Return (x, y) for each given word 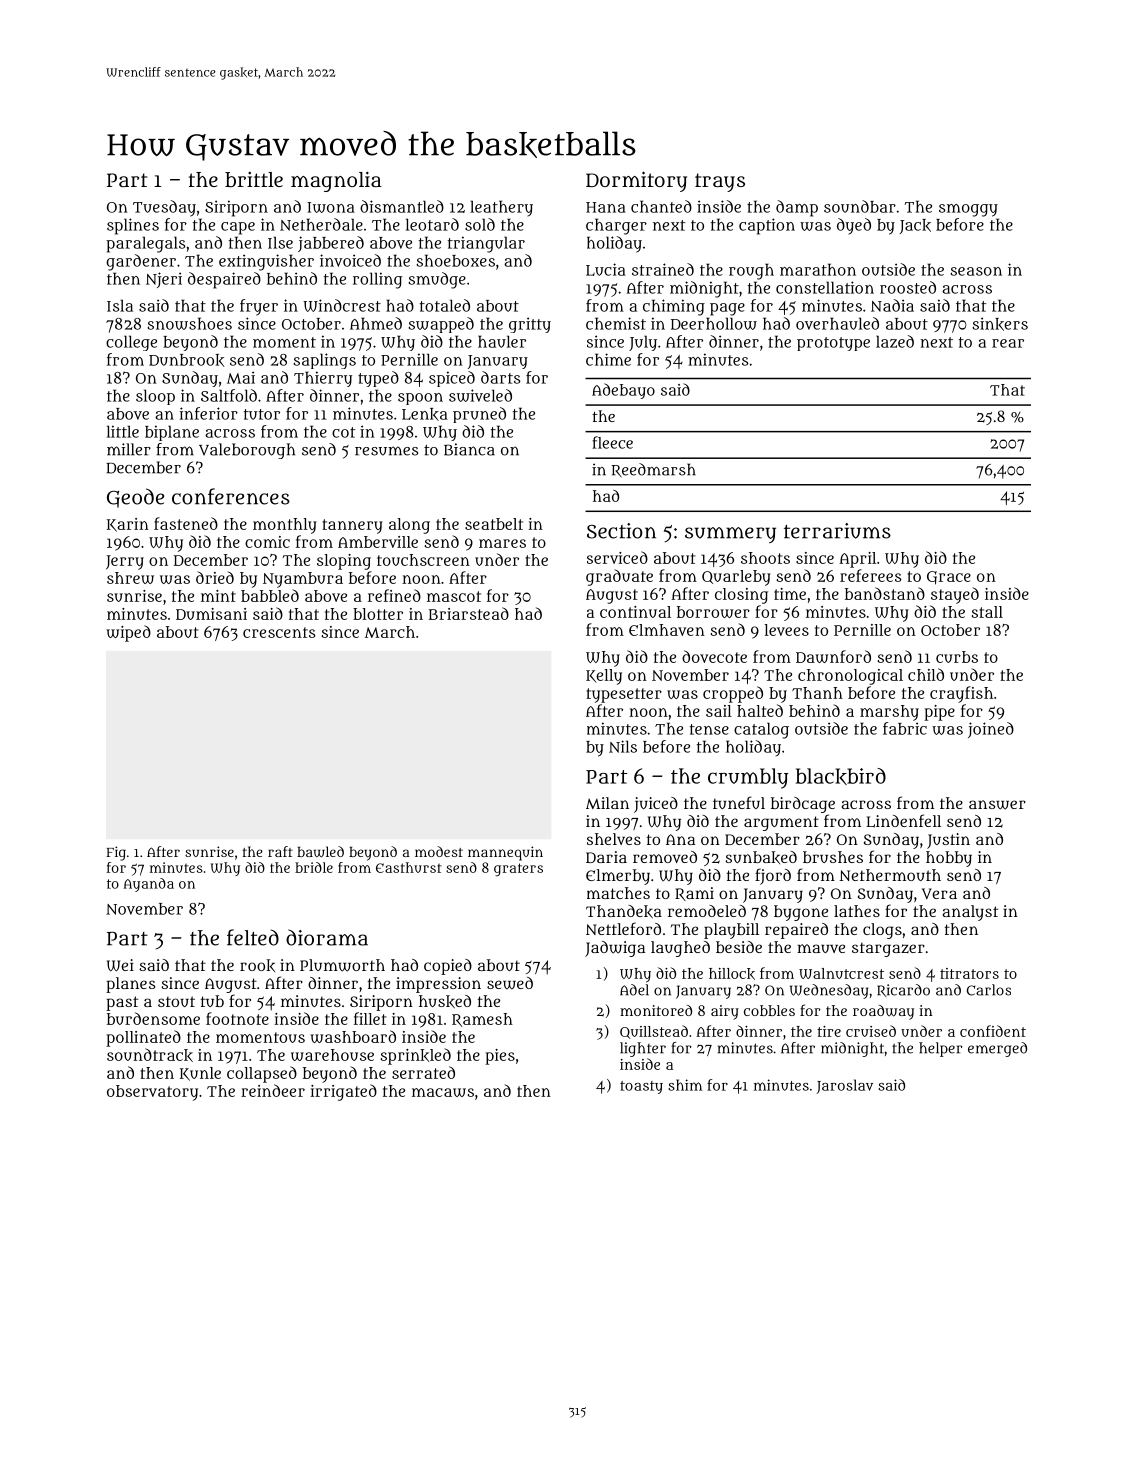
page (727, 309)
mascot (454, 596)
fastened (186, 523)
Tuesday (164, 208)
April (857, 560)
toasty (641, 1087)
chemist (616, 323)
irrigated (343, 1092)
